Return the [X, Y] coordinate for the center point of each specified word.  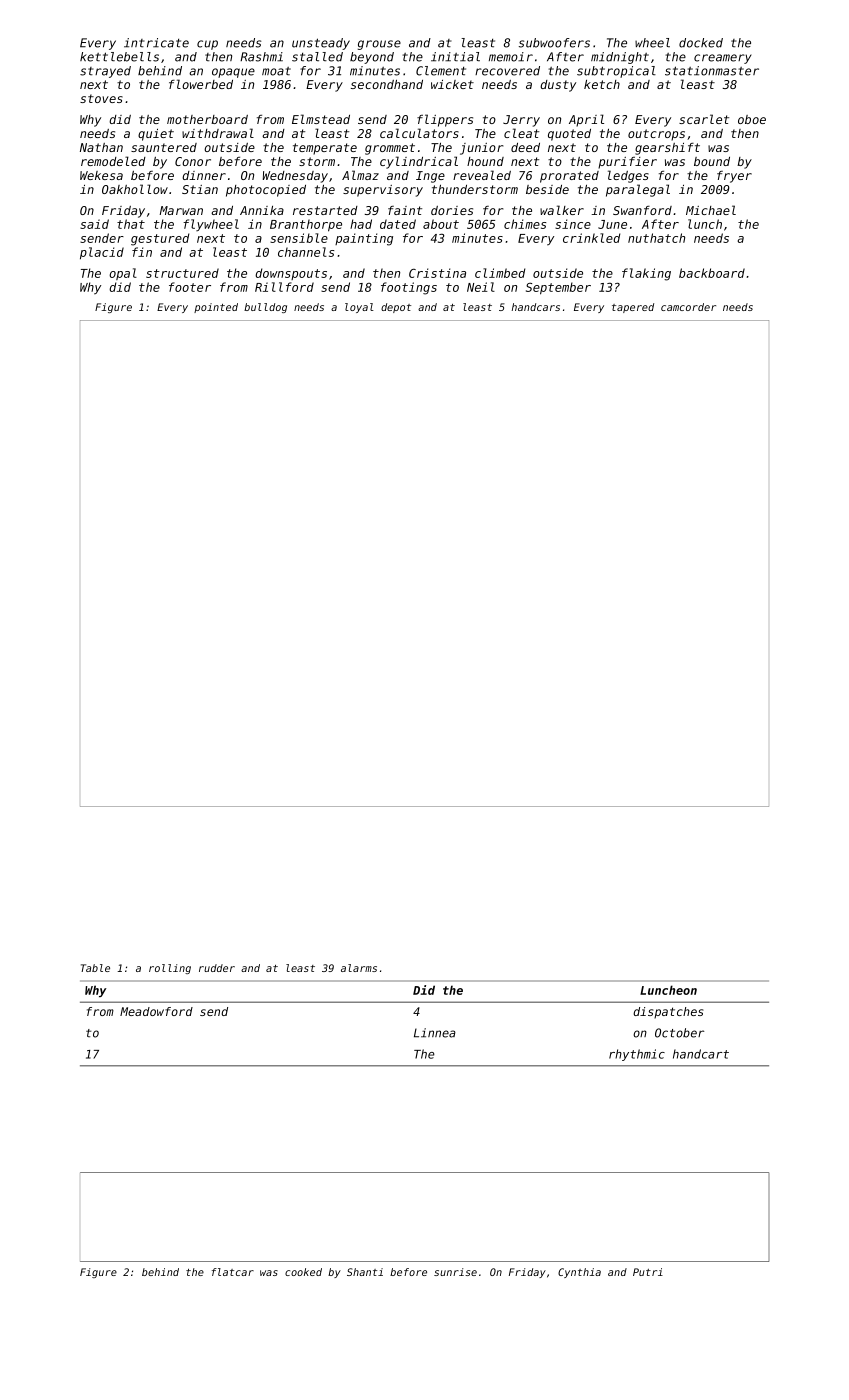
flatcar [233, 1272]
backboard [712, 273]
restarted [325, 210]
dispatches [668, 1013]
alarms [359, 968]
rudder [217, 968]
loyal [359, 308]
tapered [633, 308]
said [94, 224]
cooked [303, 1272]
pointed [216, 308]
